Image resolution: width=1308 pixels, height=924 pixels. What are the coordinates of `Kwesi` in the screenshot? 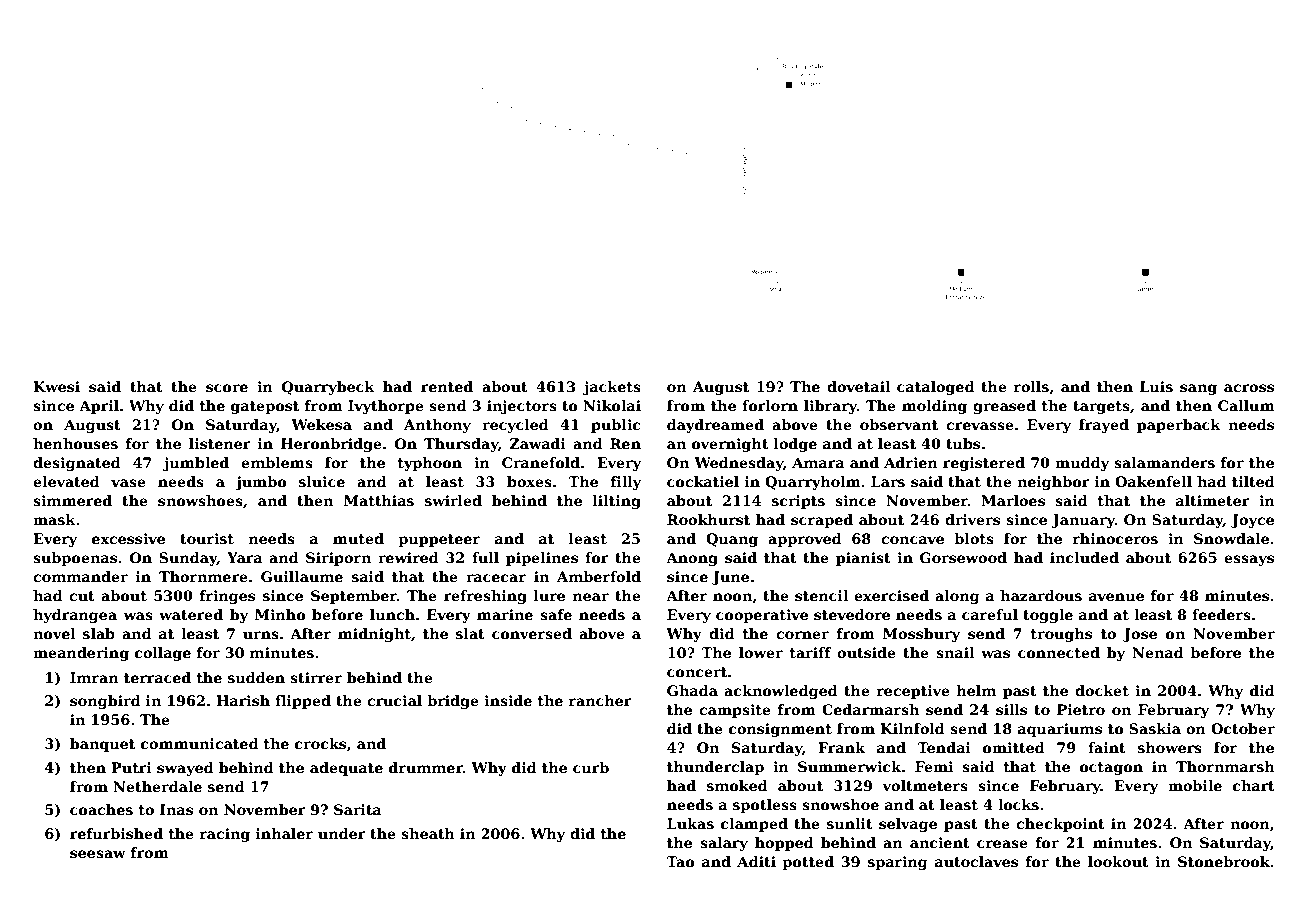 It's located at (56, 386).
